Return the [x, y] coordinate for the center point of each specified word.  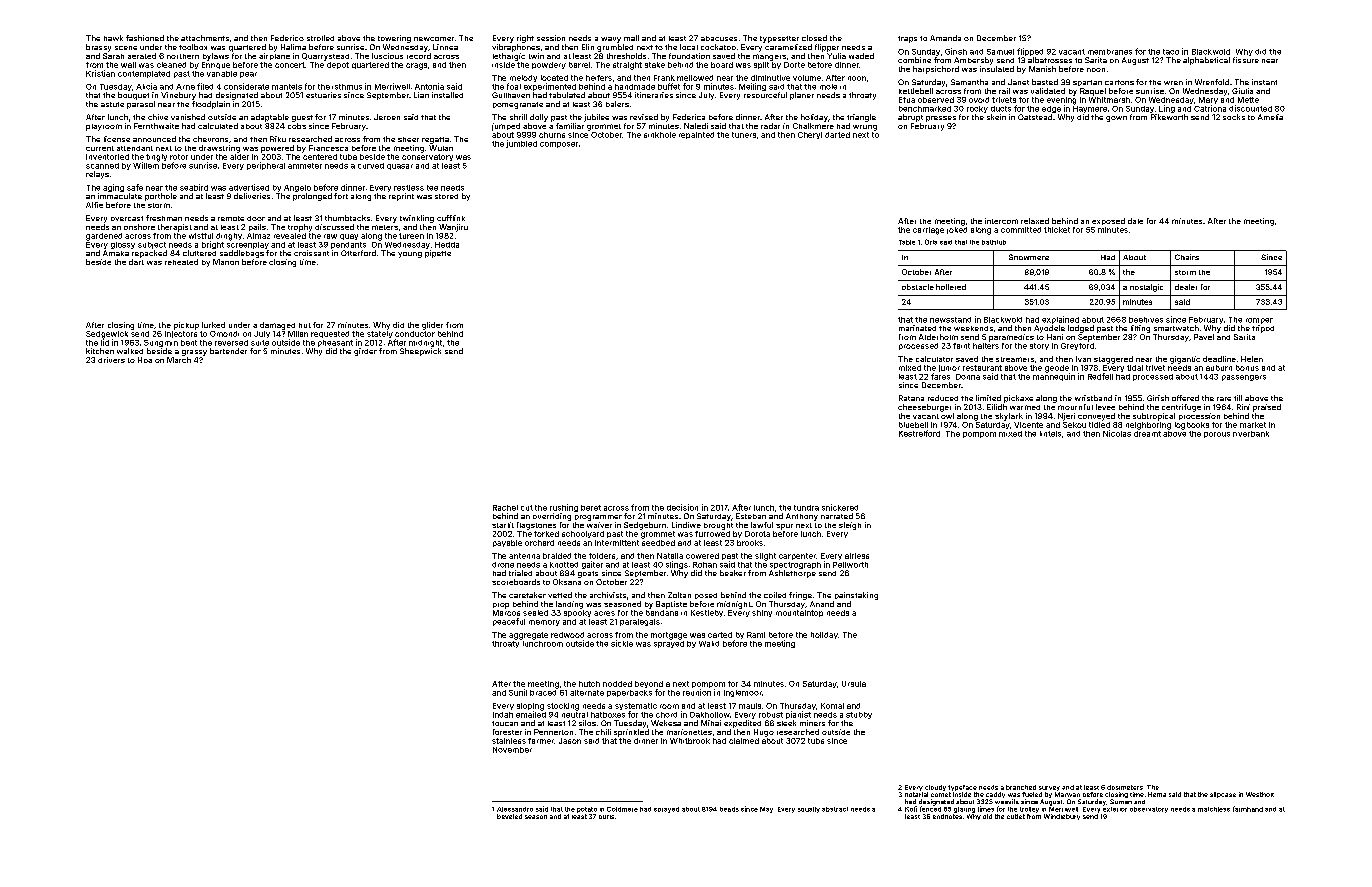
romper [1259, 321]
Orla [931, 242]
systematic [636, 706]
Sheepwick [420, 352]
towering [394, 39]
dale [1135, 221]
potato [587, 810]
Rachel [505, 508]
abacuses [719, 38]
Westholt [1260, 794]
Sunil [518, 692]
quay [349, 237]
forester [507, 732]
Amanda [945, 38]
